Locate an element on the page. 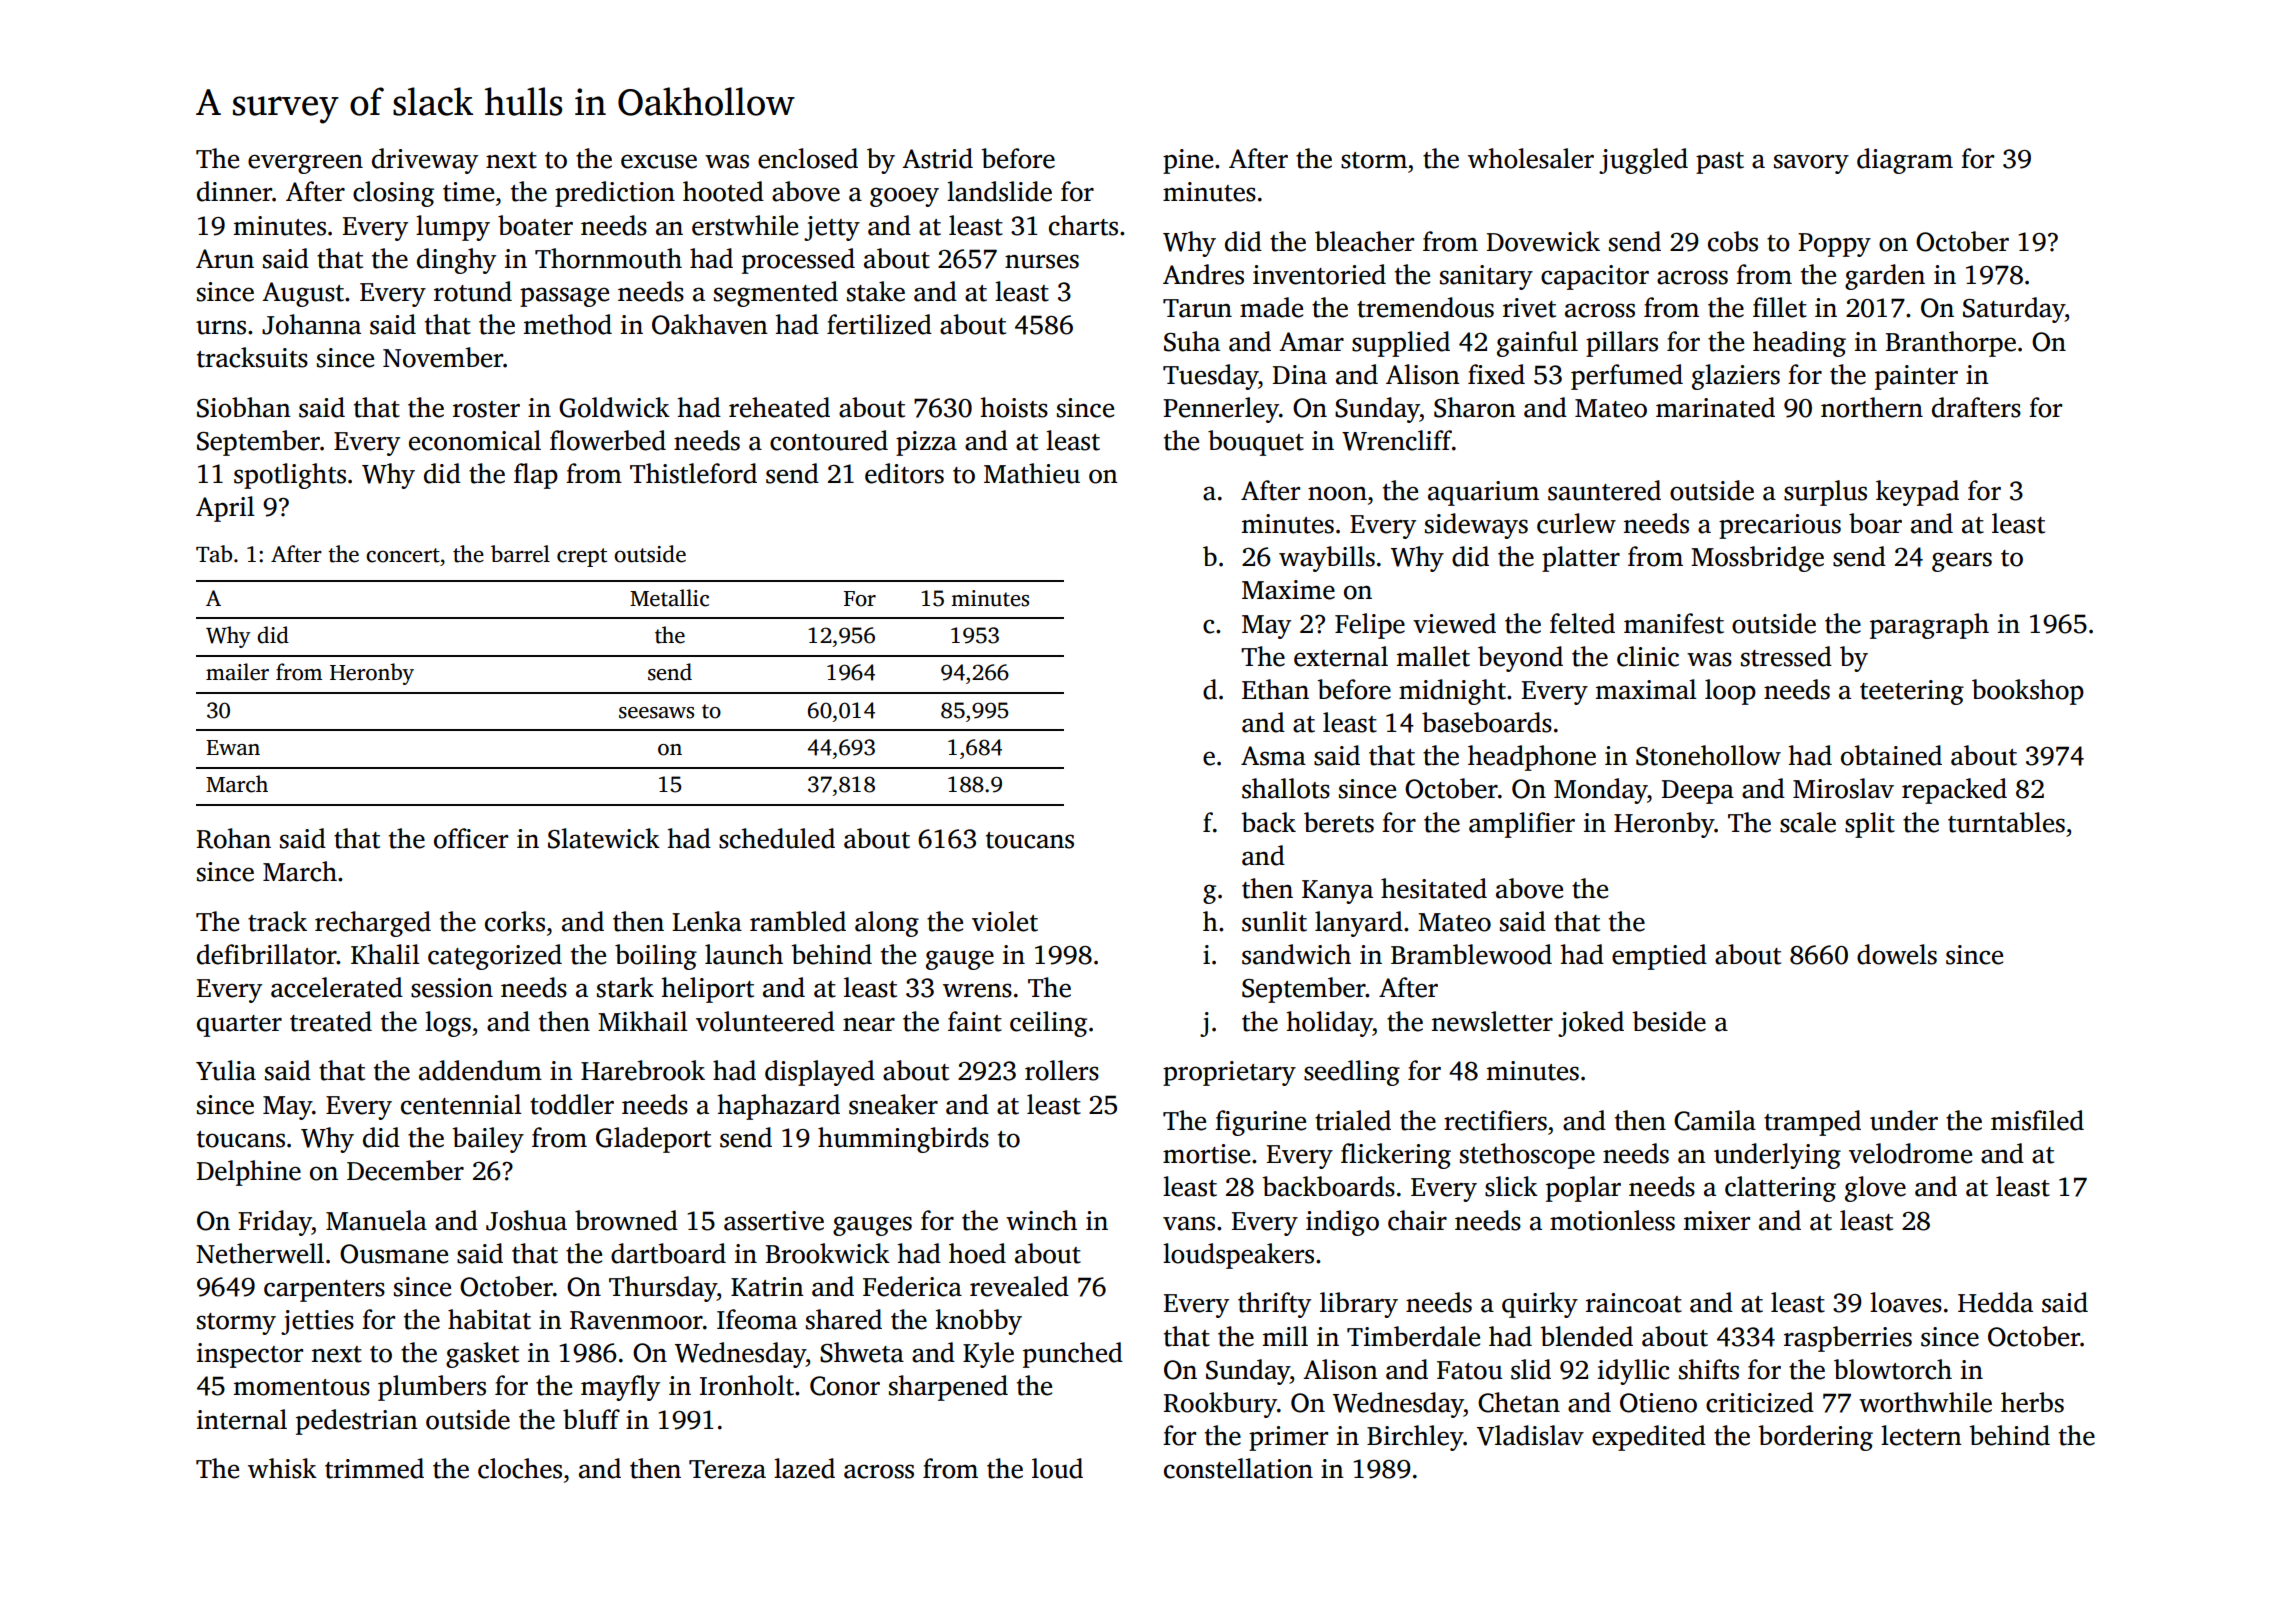 The width and height of the page is (2292, 1620). surplus is located at coordinates (1825, 493).
